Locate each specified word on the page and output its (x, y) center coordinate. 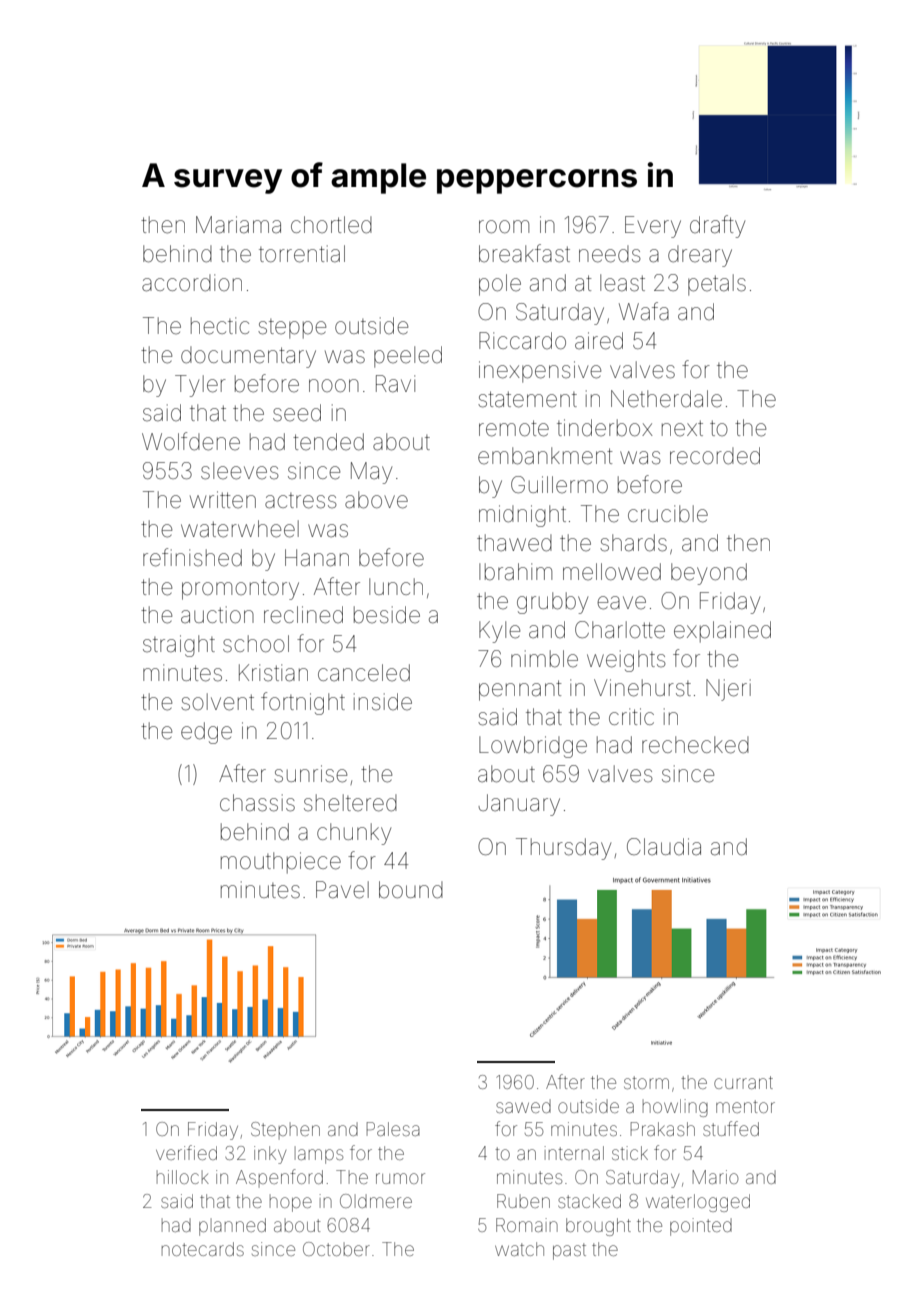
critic (631, 716)
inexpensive (540, 372)
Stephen (285, 1130)
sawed (523, 1106)
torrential (302, 254)
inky (270, 1155)
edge (206, 733)
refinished (192, 557)
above (376, 500)
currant (743, 1082)
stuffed (731, 1128)
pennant (520, 690)
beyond (709, 574)
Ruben (523, 1201)
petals (717, 285)
